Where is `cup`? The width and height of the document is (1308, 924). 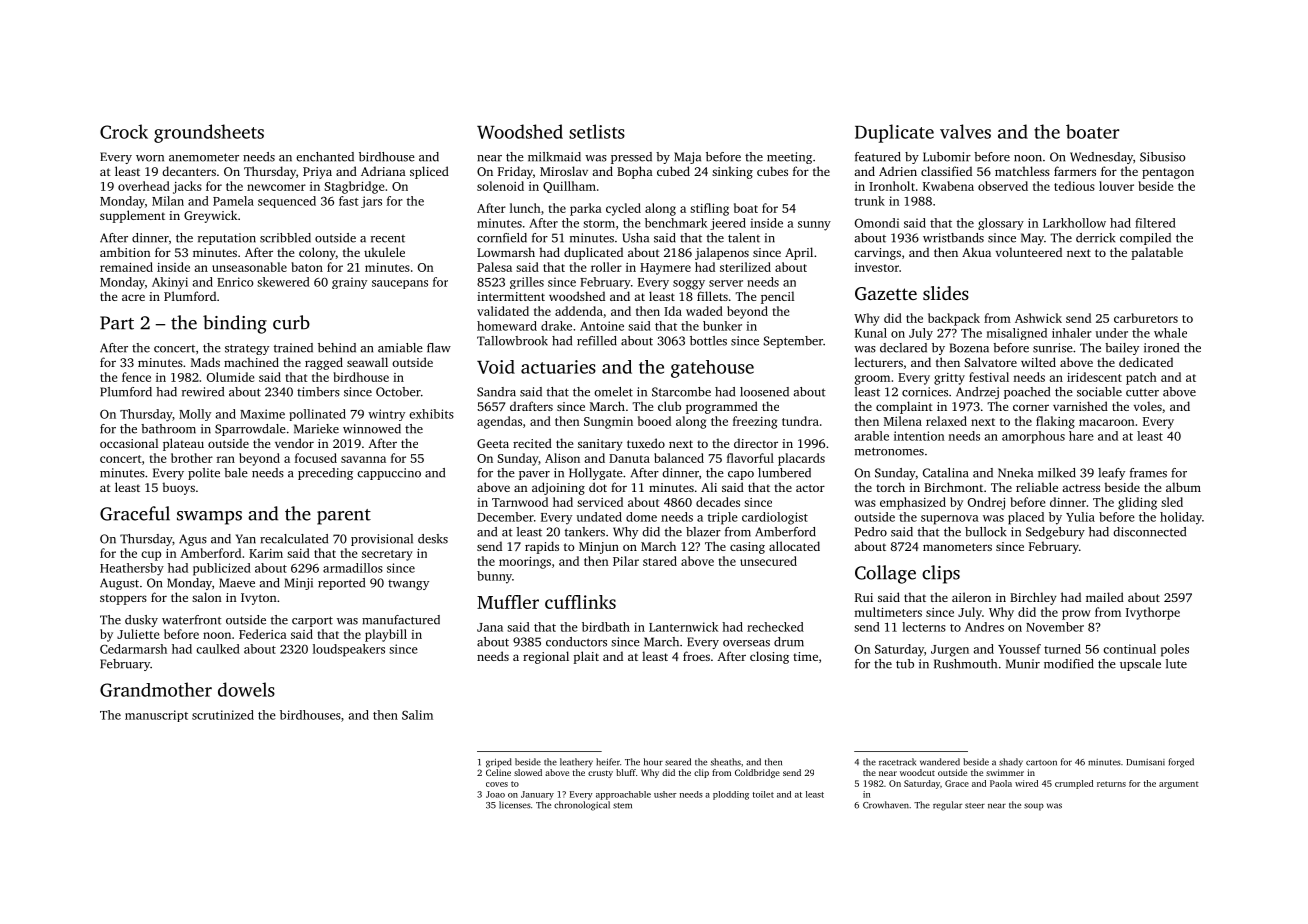
cup is located at coordinates (151, 556).
